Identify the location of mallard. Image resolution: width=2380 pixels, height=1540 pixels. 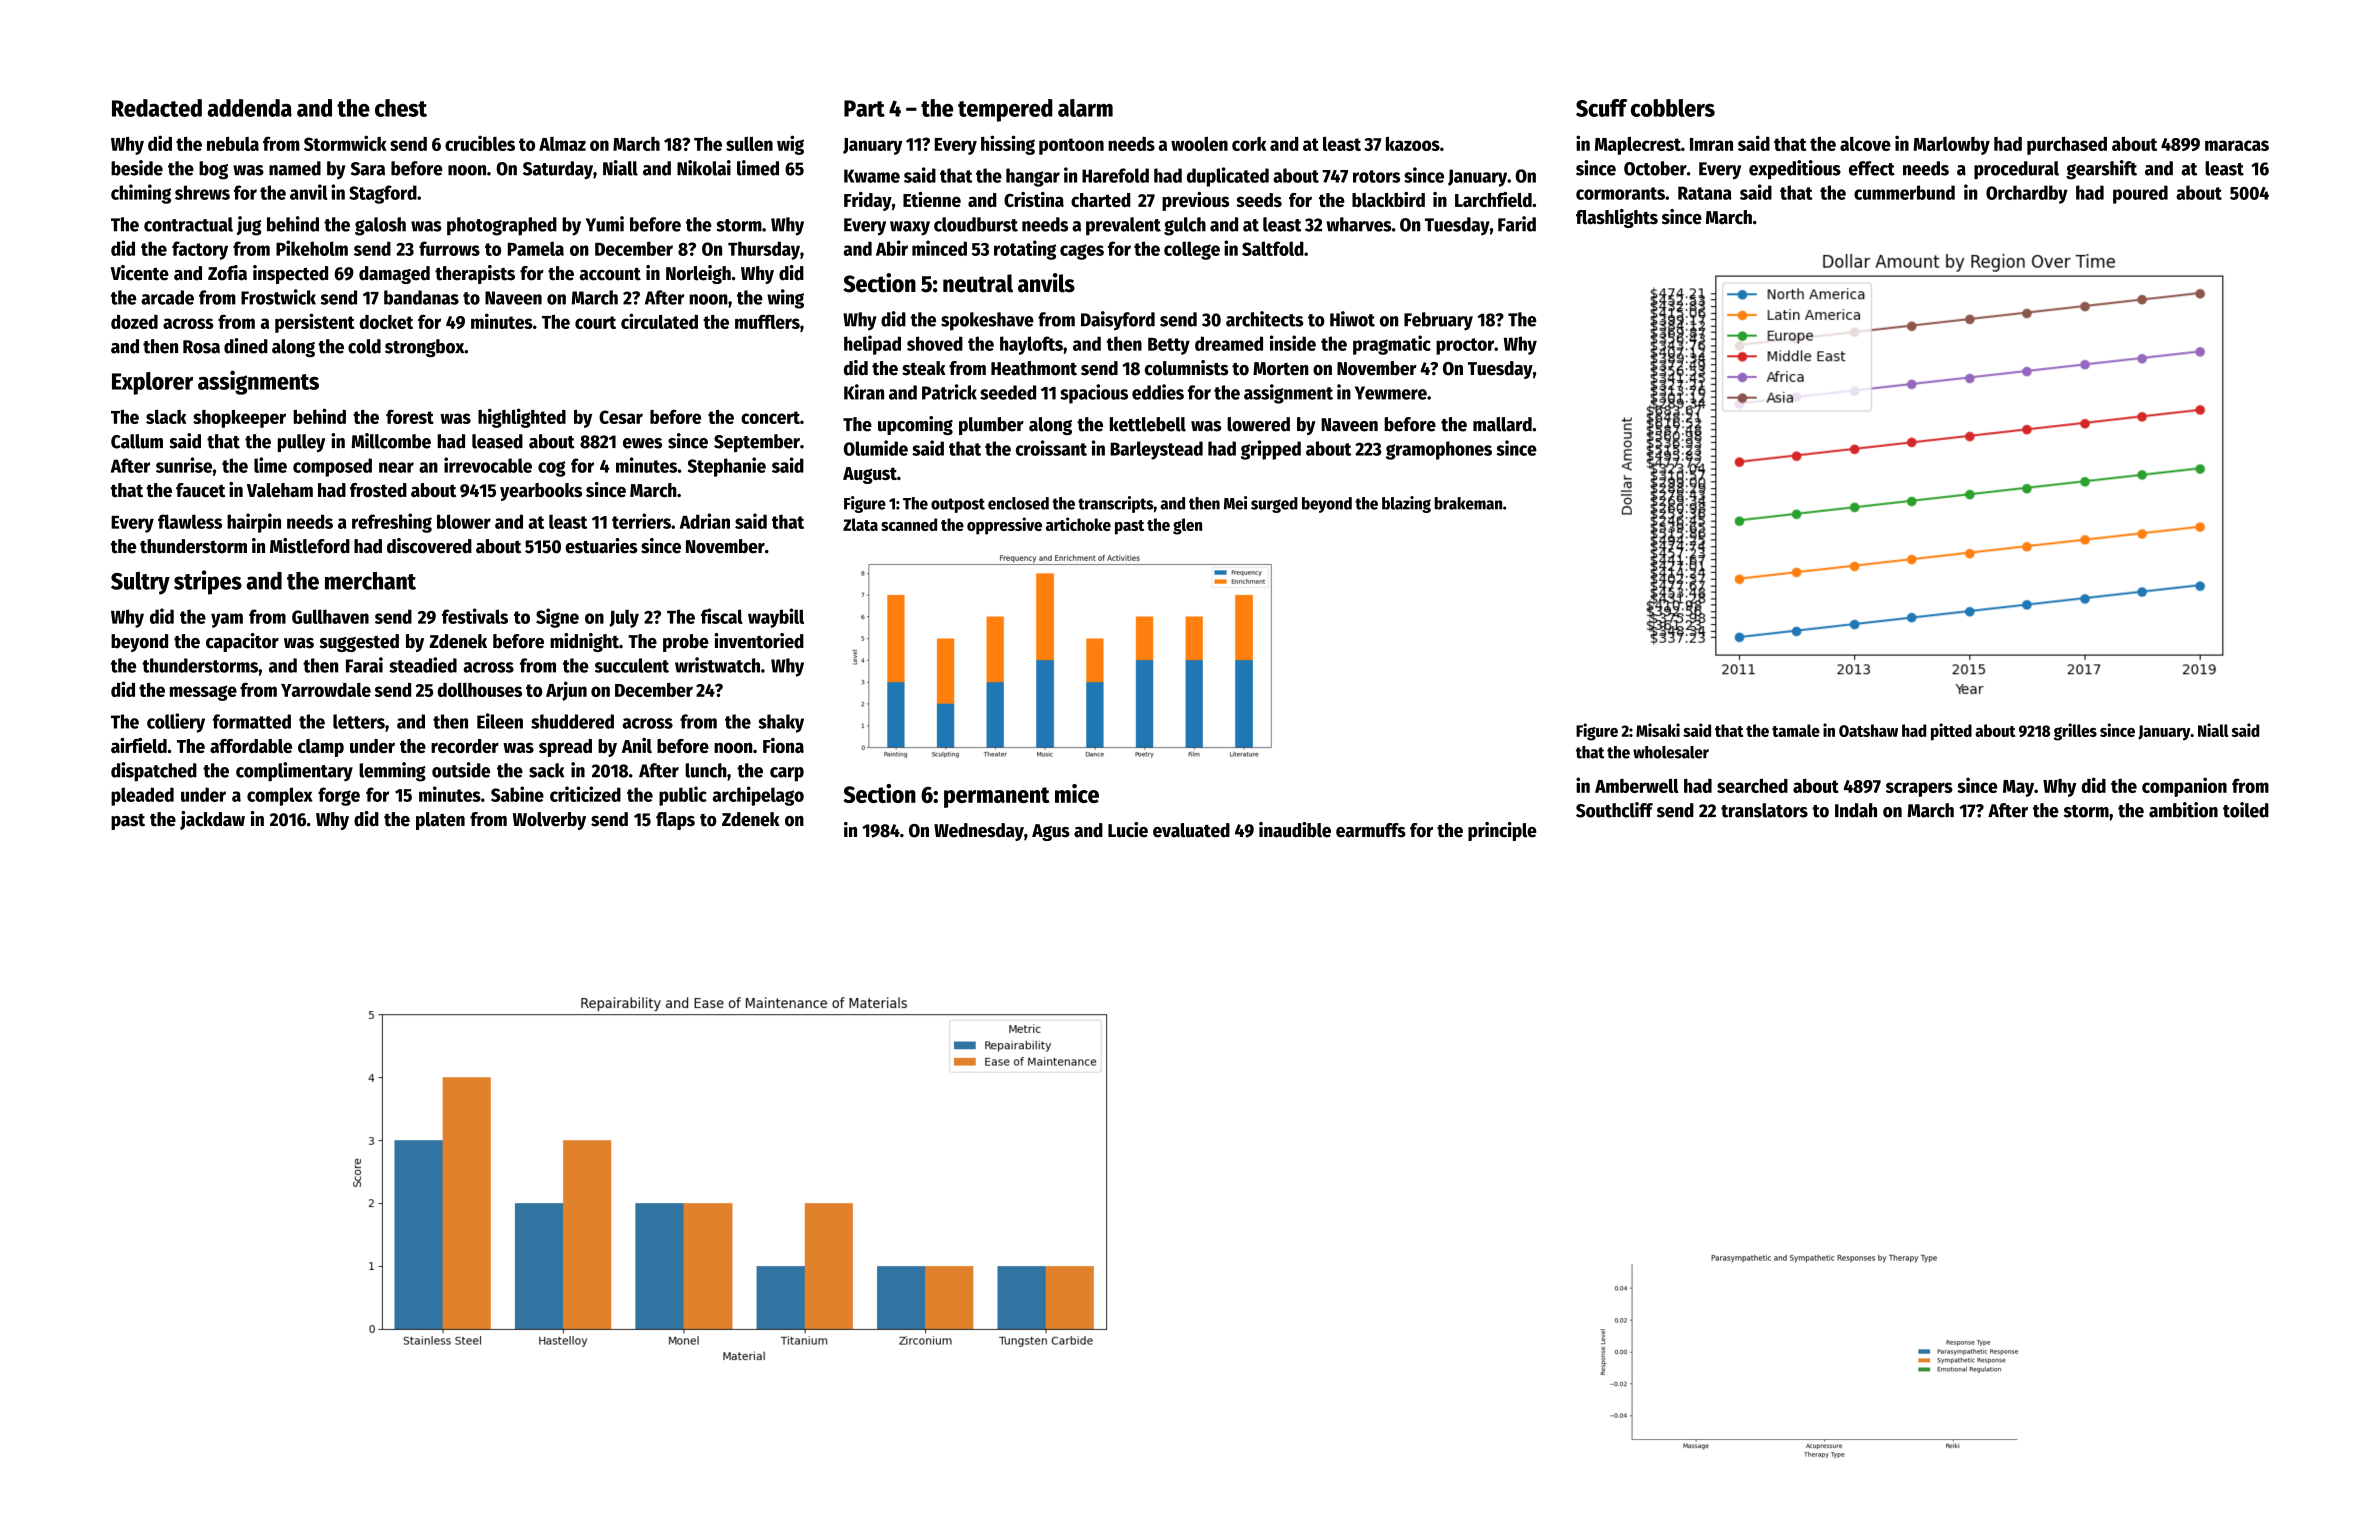
(1502, 424).
